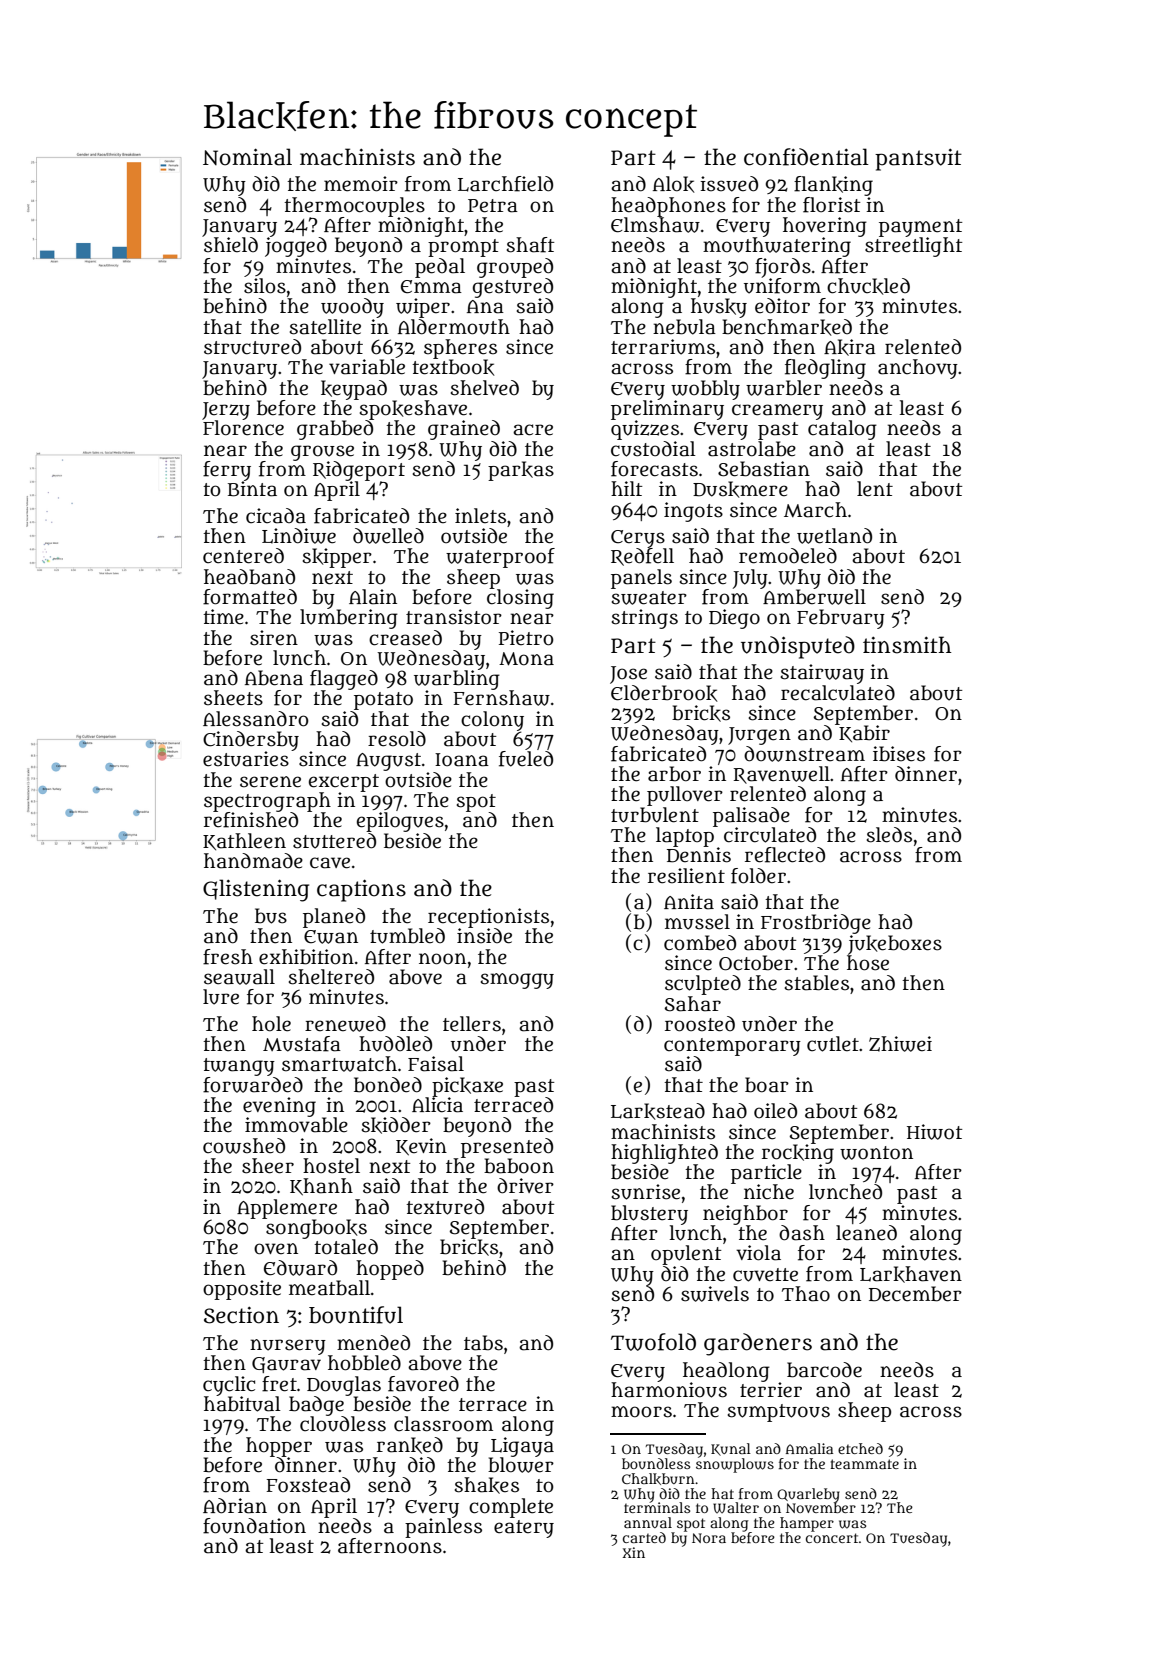 The image size is (1165, 1654). Describe the element at coordinates (777, 247) in the screenshot. I see `mouthwatering` at that location.
